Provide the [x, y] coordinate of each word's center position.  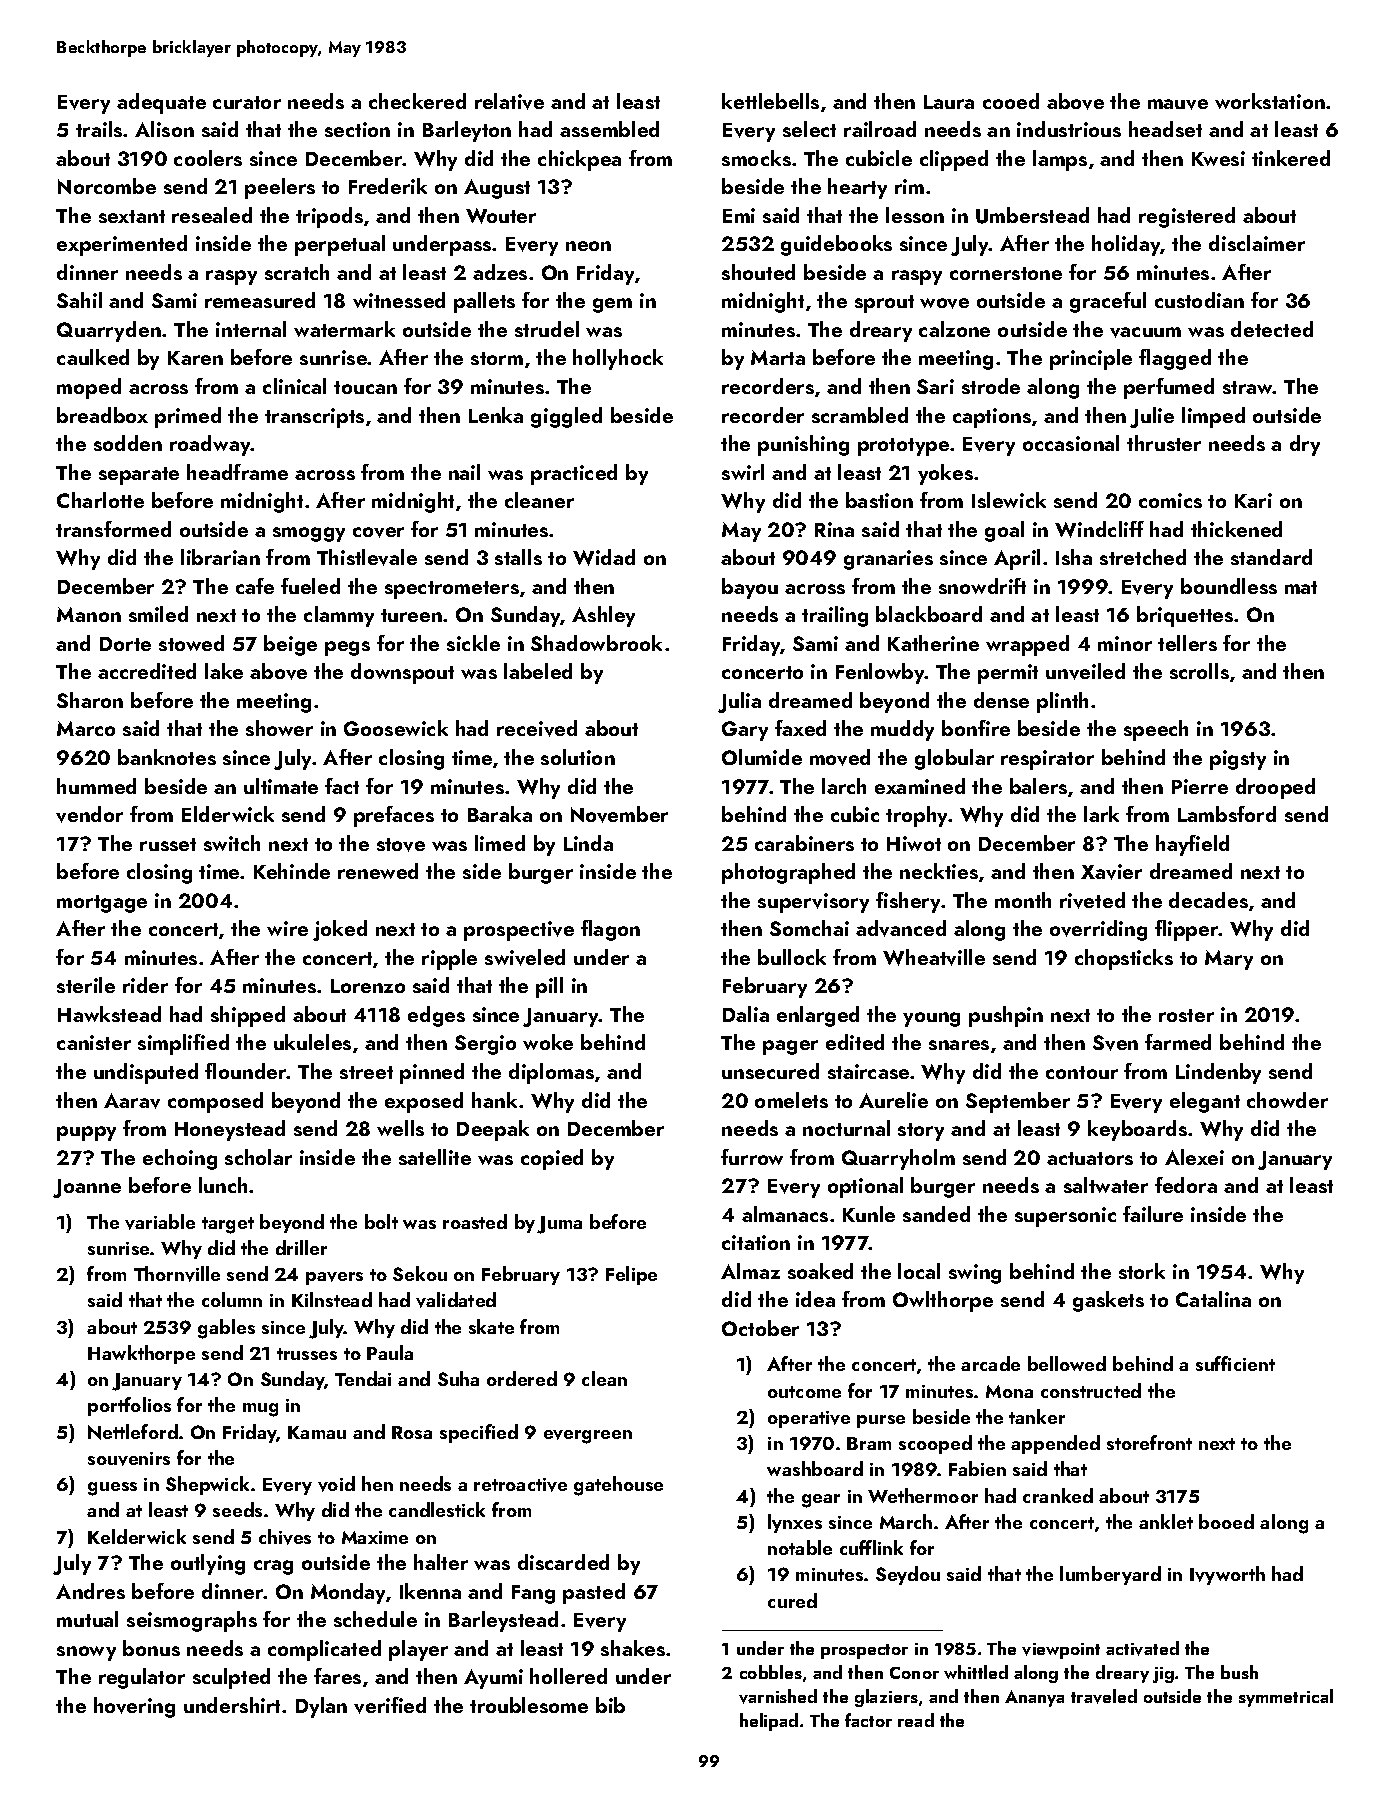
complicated [324, 1650]
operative [809, 1419]
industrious [1069, 129]
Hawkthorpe [141, 1354]
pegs [347, 648]
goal [1004, 531]
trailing [835, 616]
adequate [161, 103]
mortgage [102, 904]
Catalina [1213, 1299]
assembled [609, 129]
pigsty [1238, 760]
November [619, 814]
